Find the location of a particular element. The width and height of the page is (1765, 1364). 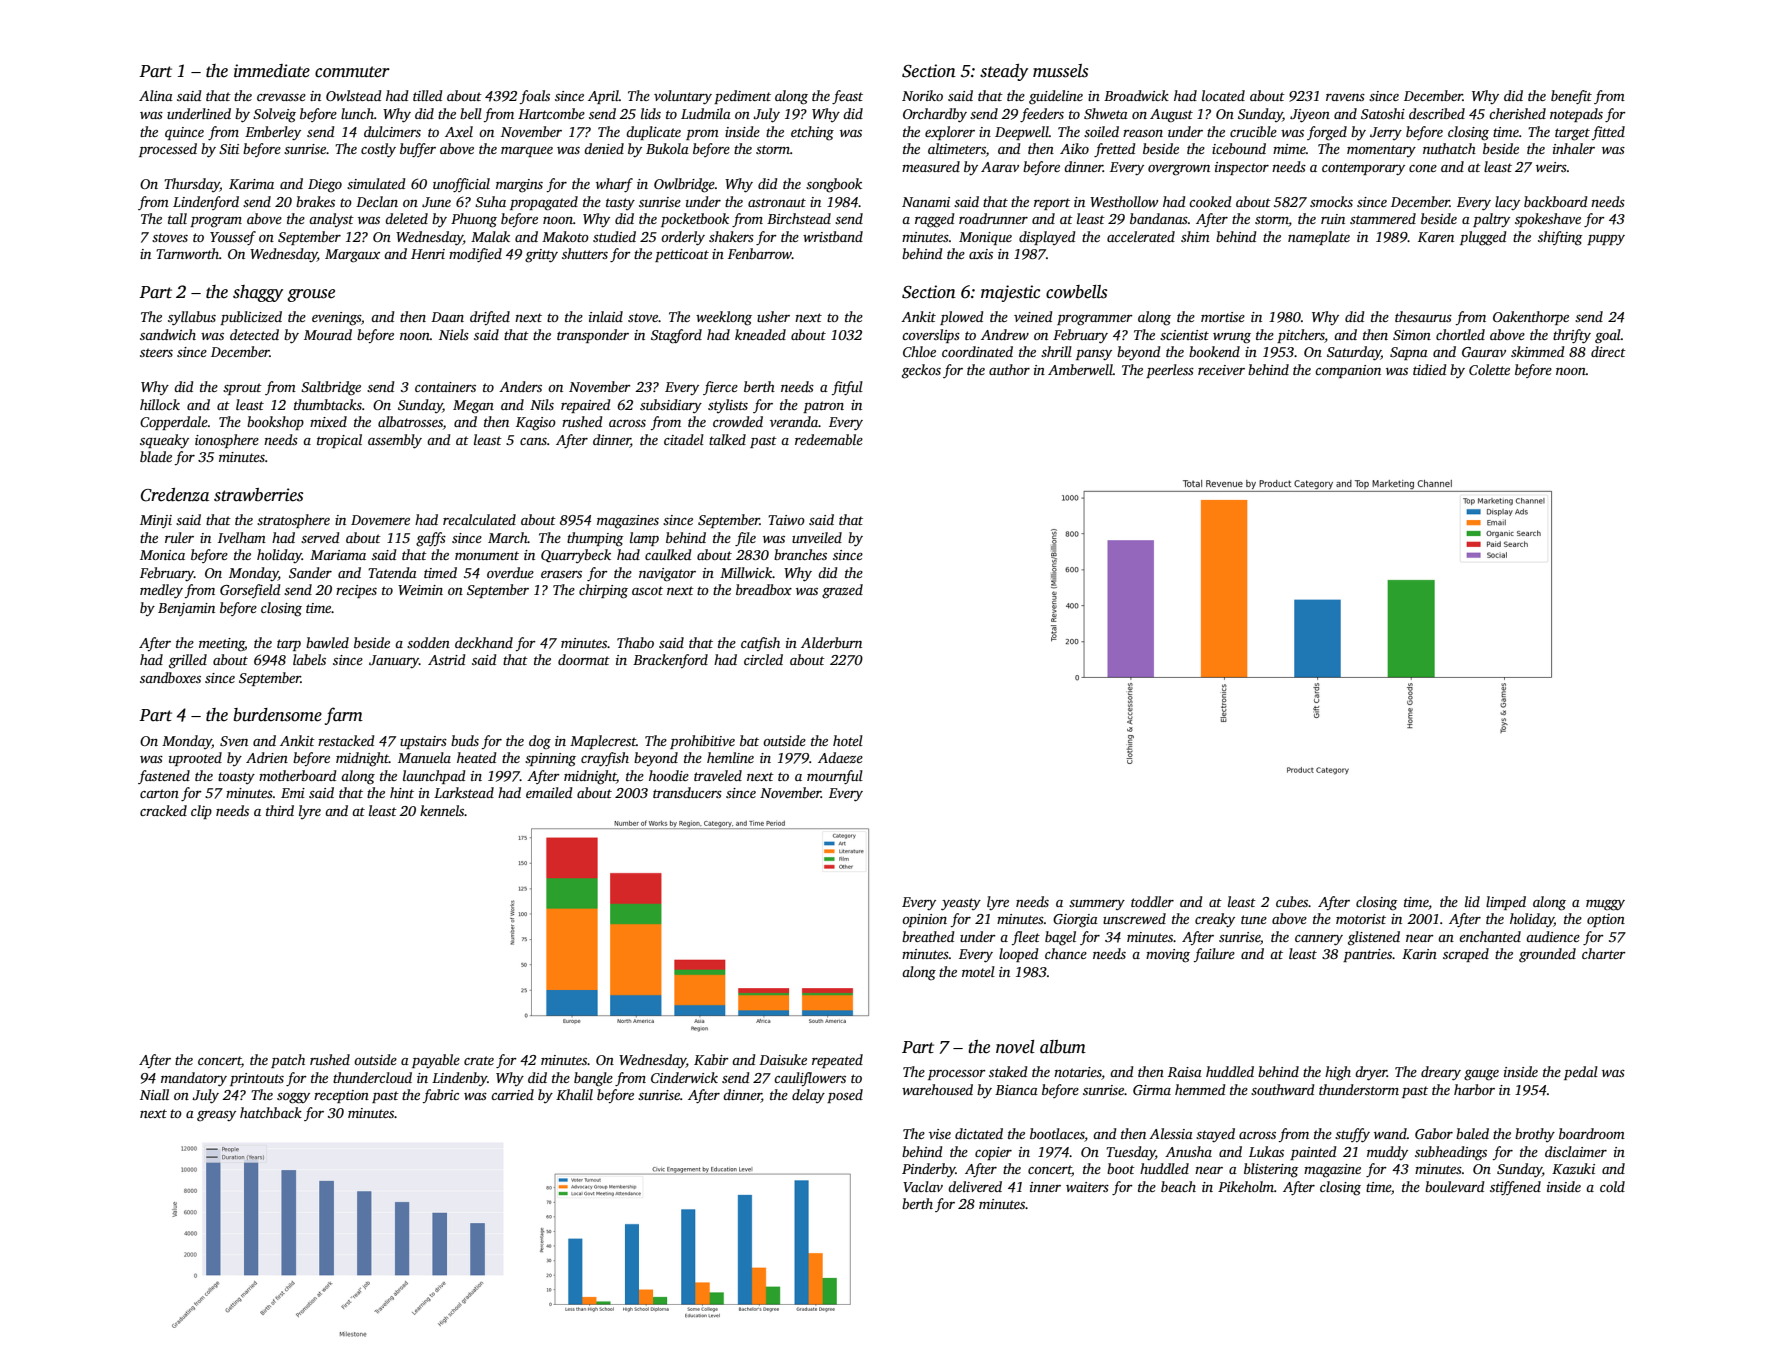

steady is located at coordinates (1004, 72).
